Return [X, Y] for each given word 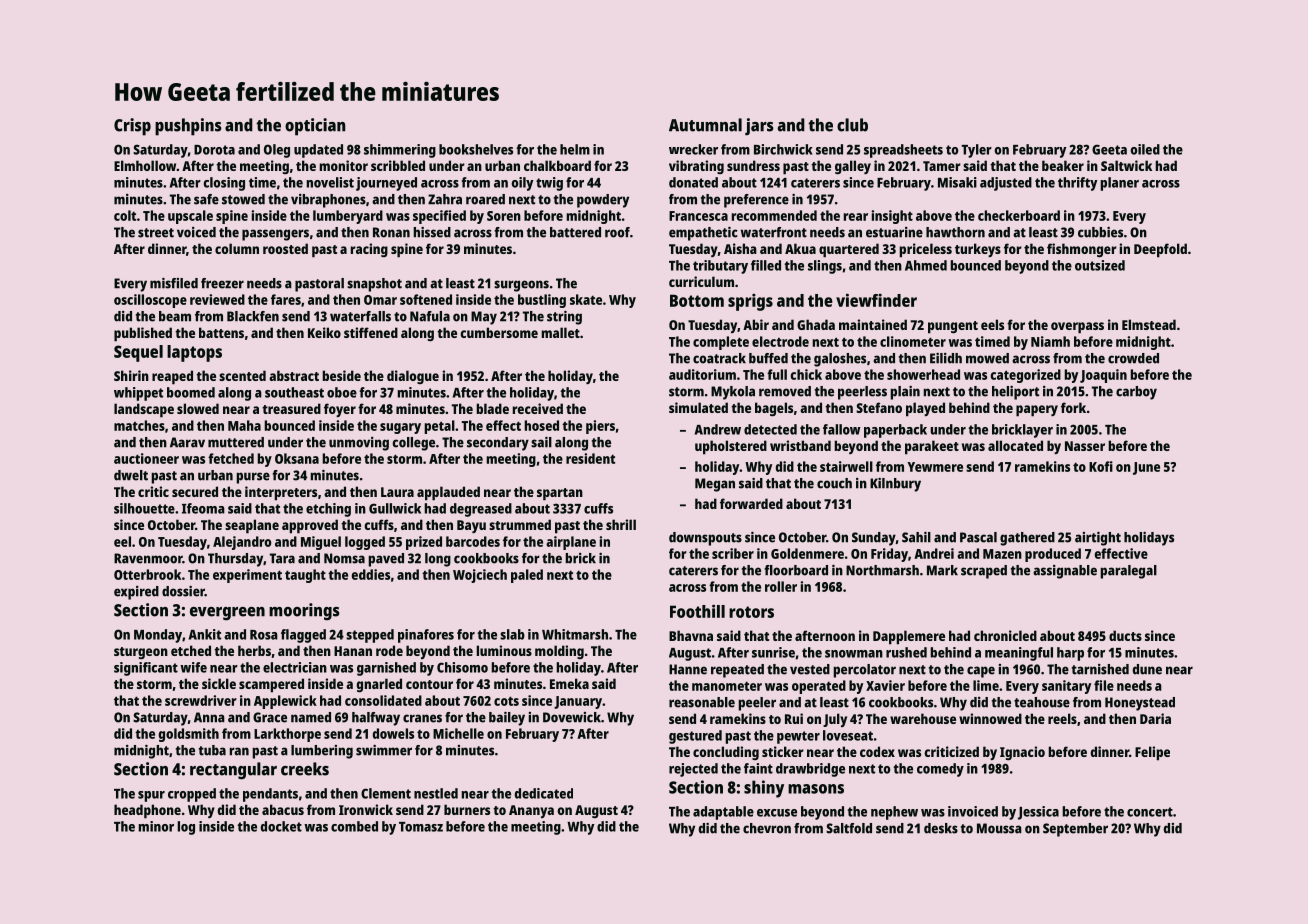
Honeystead [1140, 704]
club [852, 125]
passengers [275, 235]
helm [575, 149]
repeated [737, 671]
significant [146, 669]
